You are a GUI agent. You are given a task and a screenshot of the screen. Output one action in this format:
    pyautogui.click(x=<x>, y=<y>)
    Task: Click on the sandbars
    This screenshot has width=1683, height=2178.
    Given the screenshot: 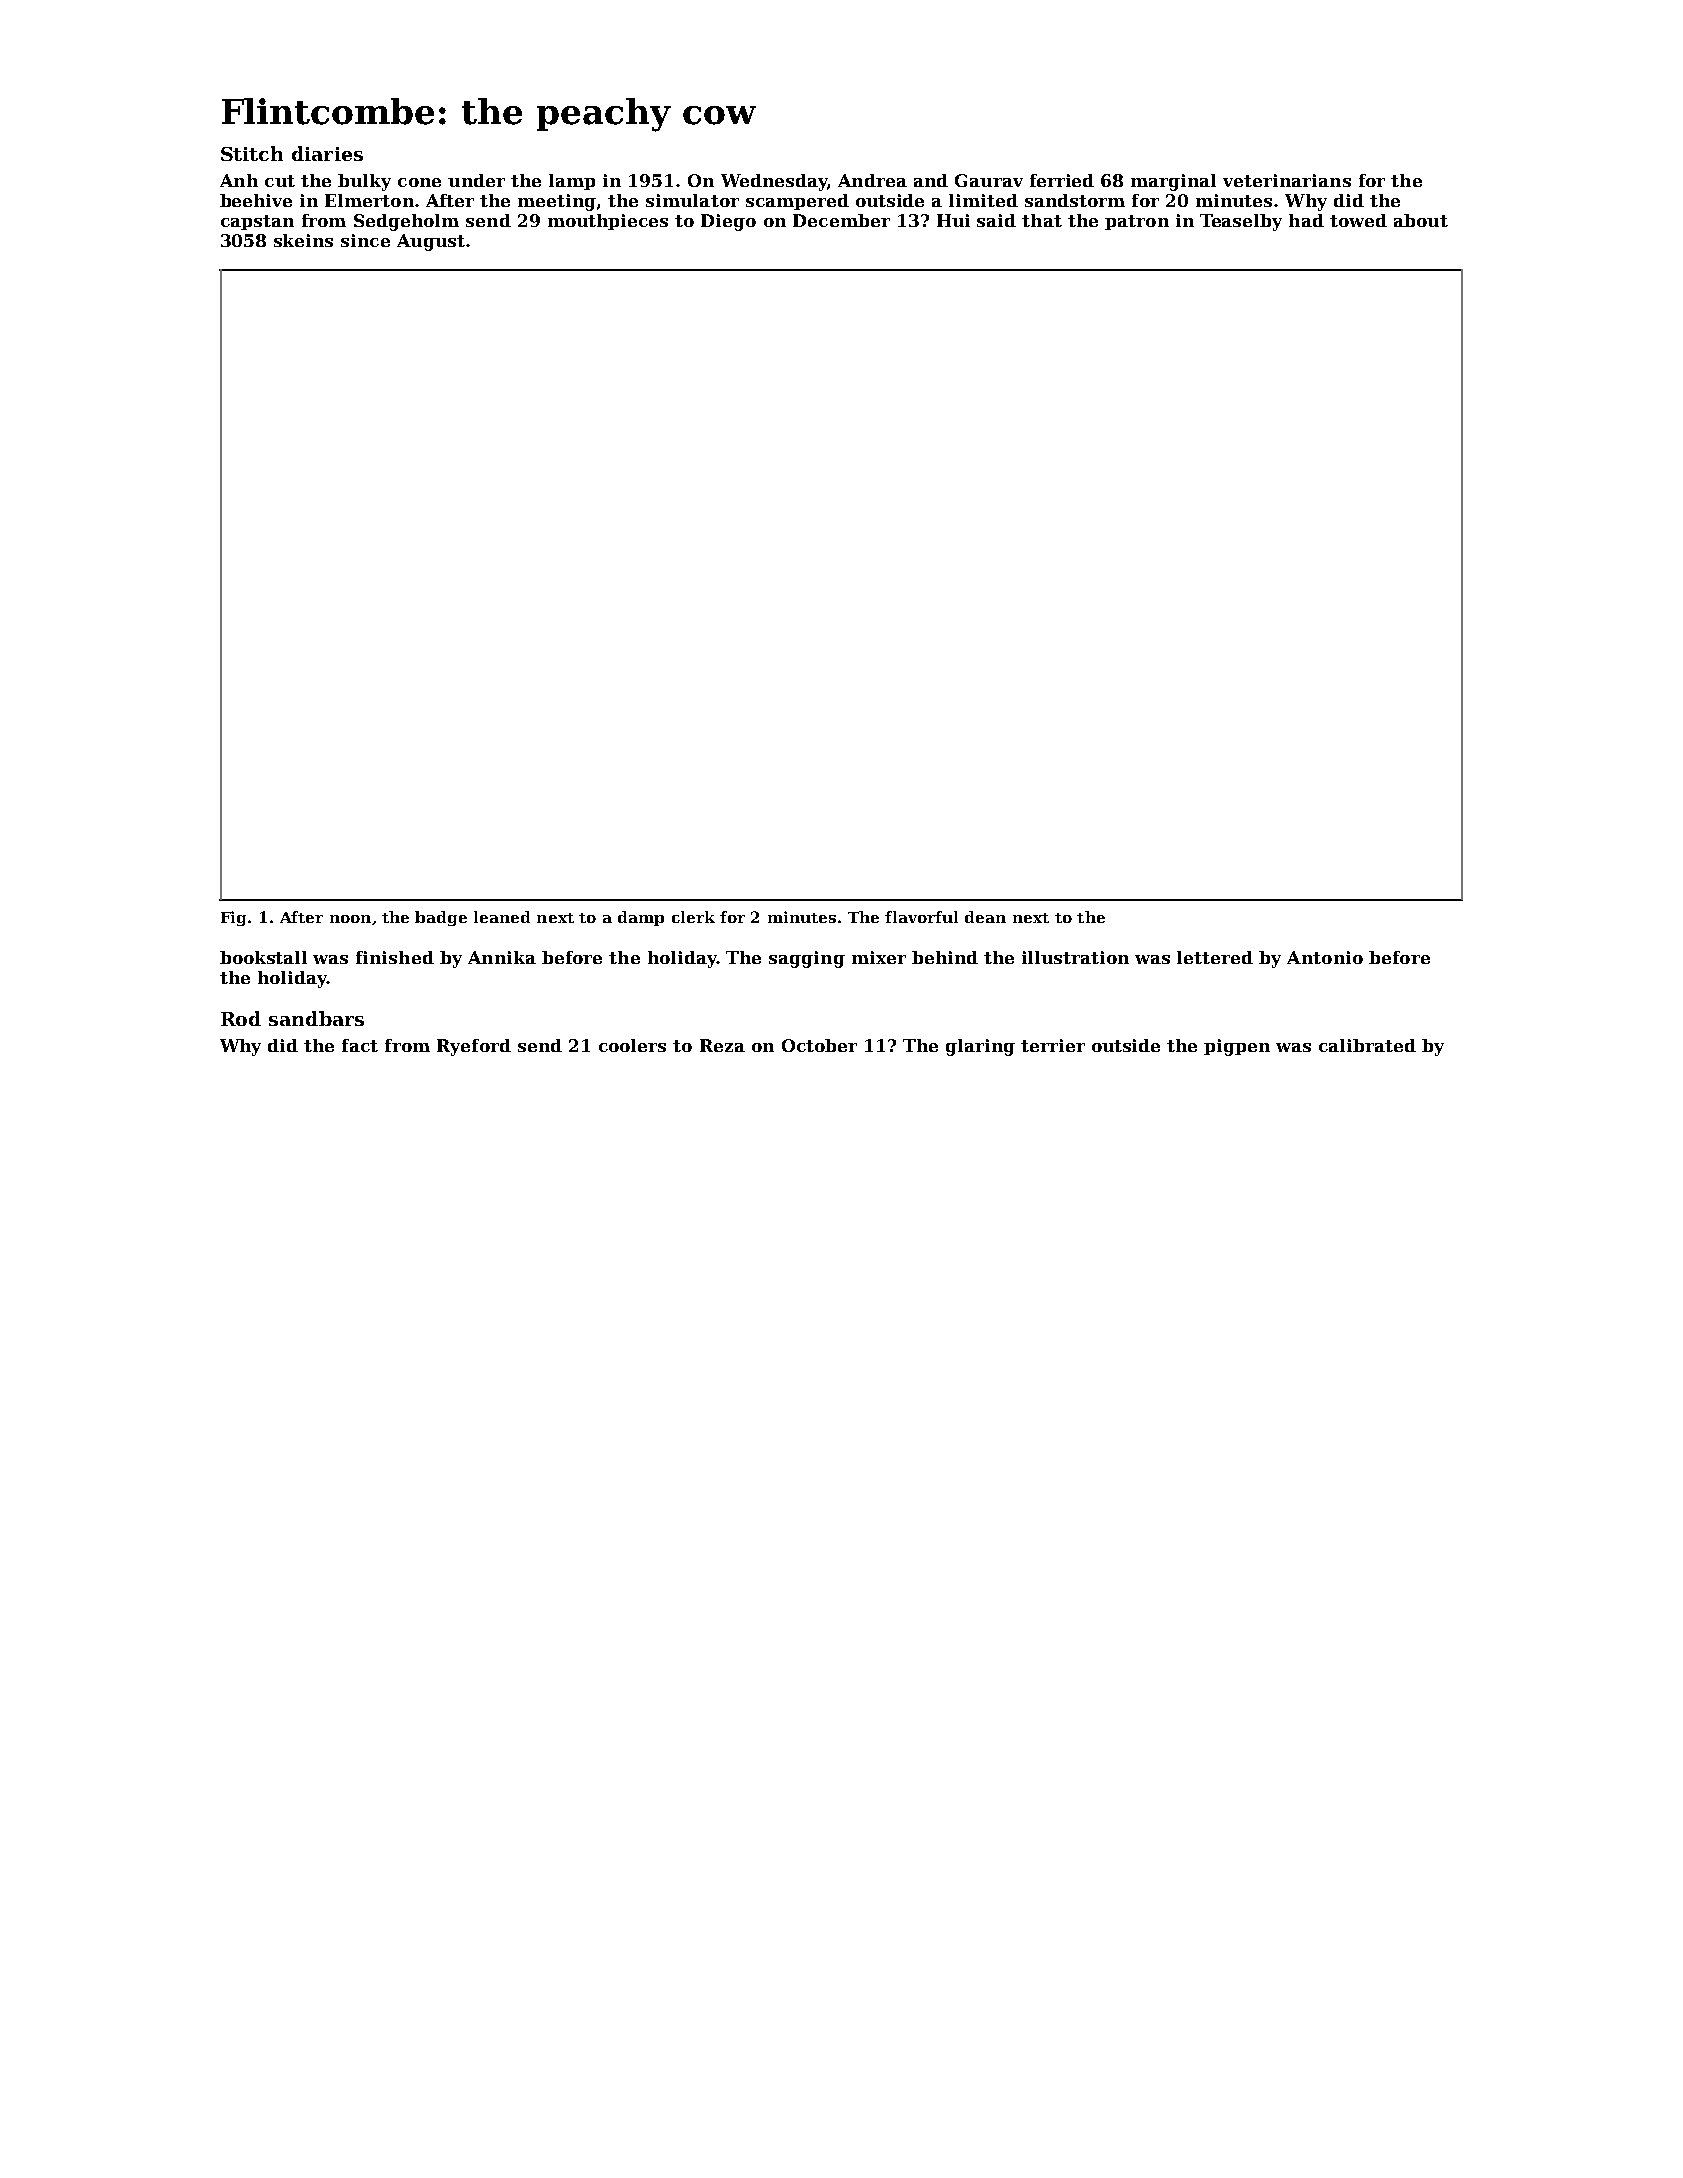 What is the action you would take?
    pyautogui.click(x=316, y=1018)
